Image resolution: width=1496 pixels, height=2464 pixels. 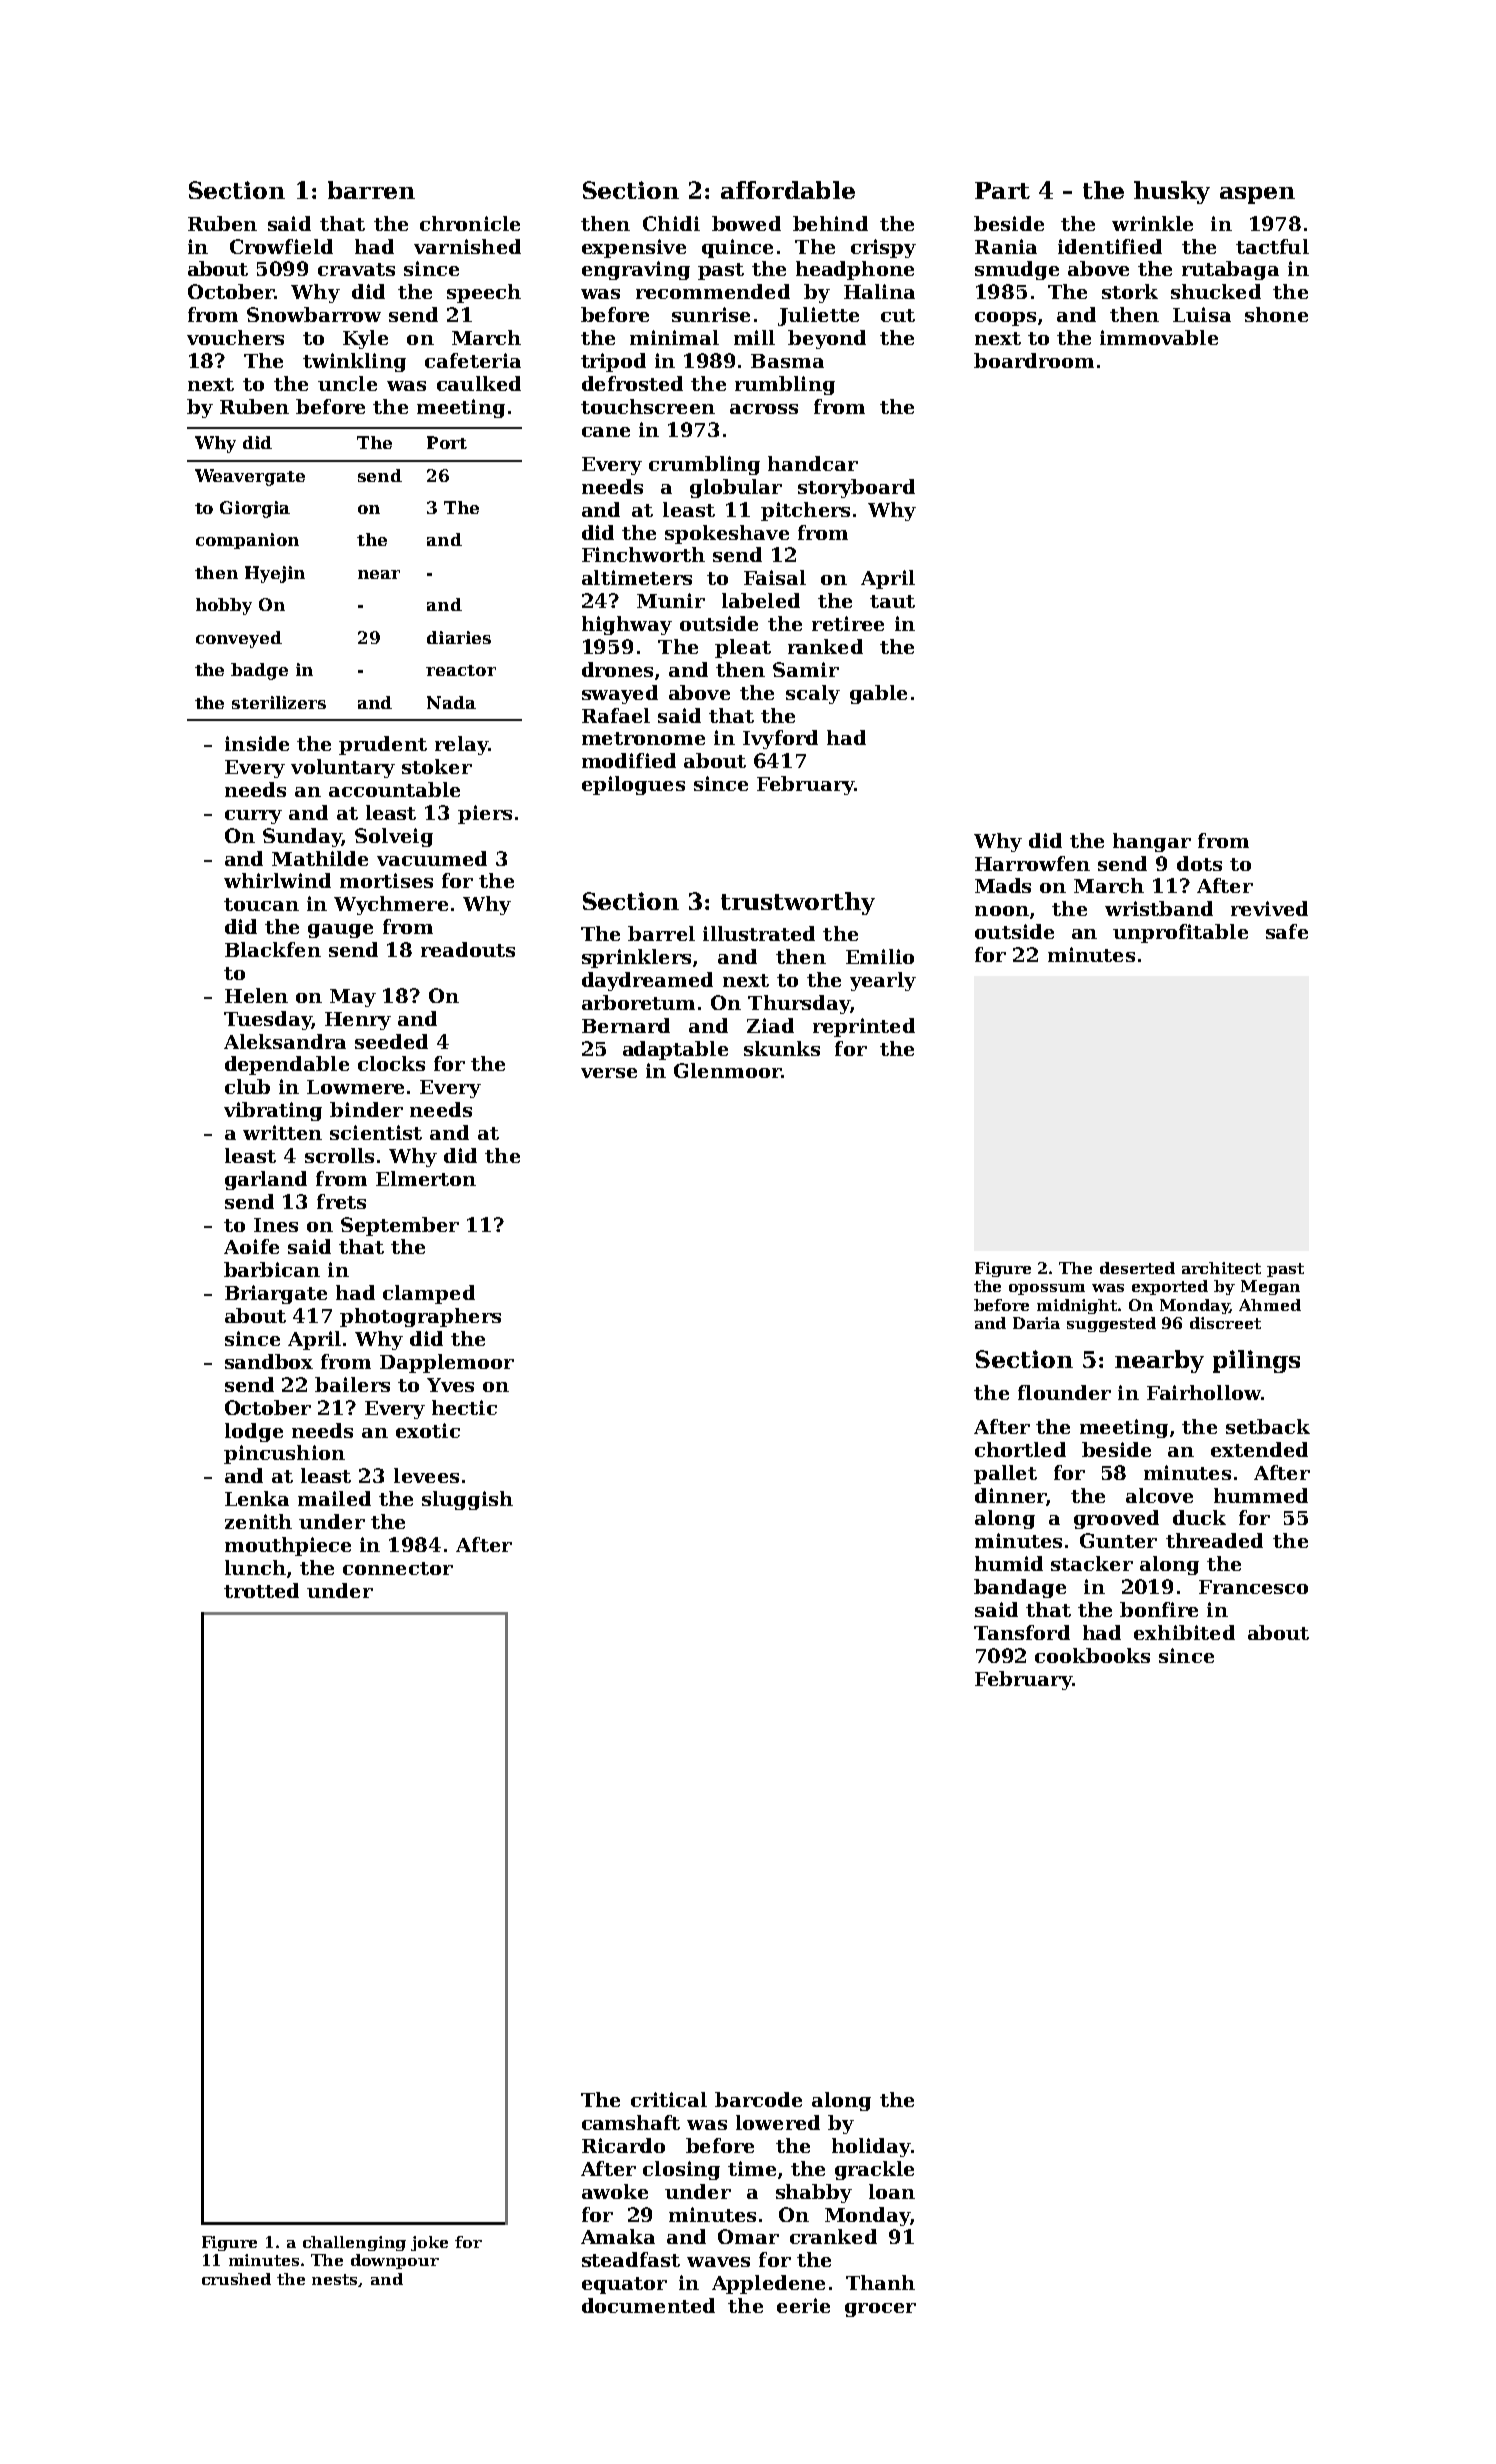 What do you see at coordinates (261, 1590) in the image?
I see `trotted` at bounding box center [261, 1590].
